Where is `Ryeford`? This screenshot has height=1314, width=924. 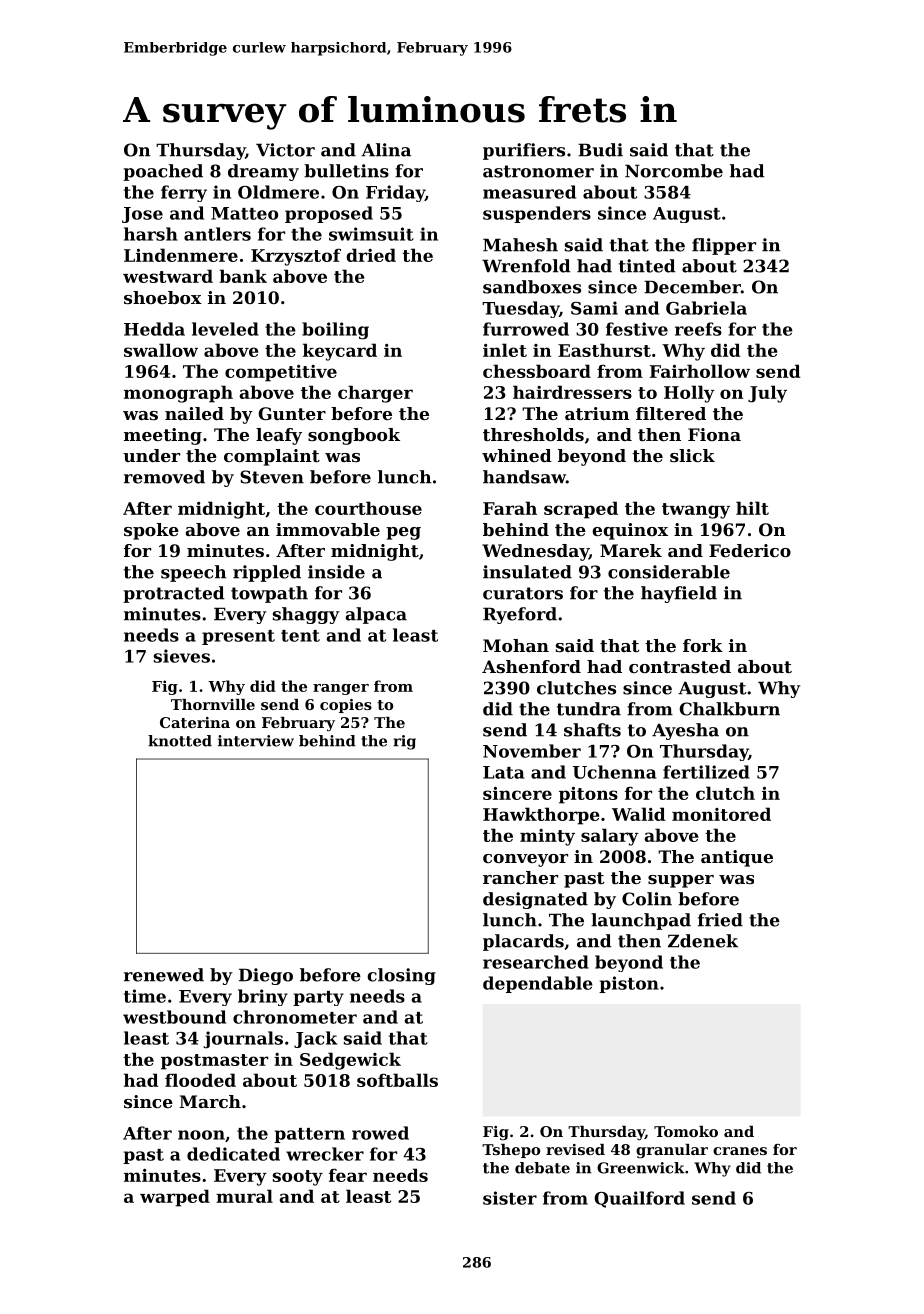 Ryeford is located at coordinates (520, 615).
